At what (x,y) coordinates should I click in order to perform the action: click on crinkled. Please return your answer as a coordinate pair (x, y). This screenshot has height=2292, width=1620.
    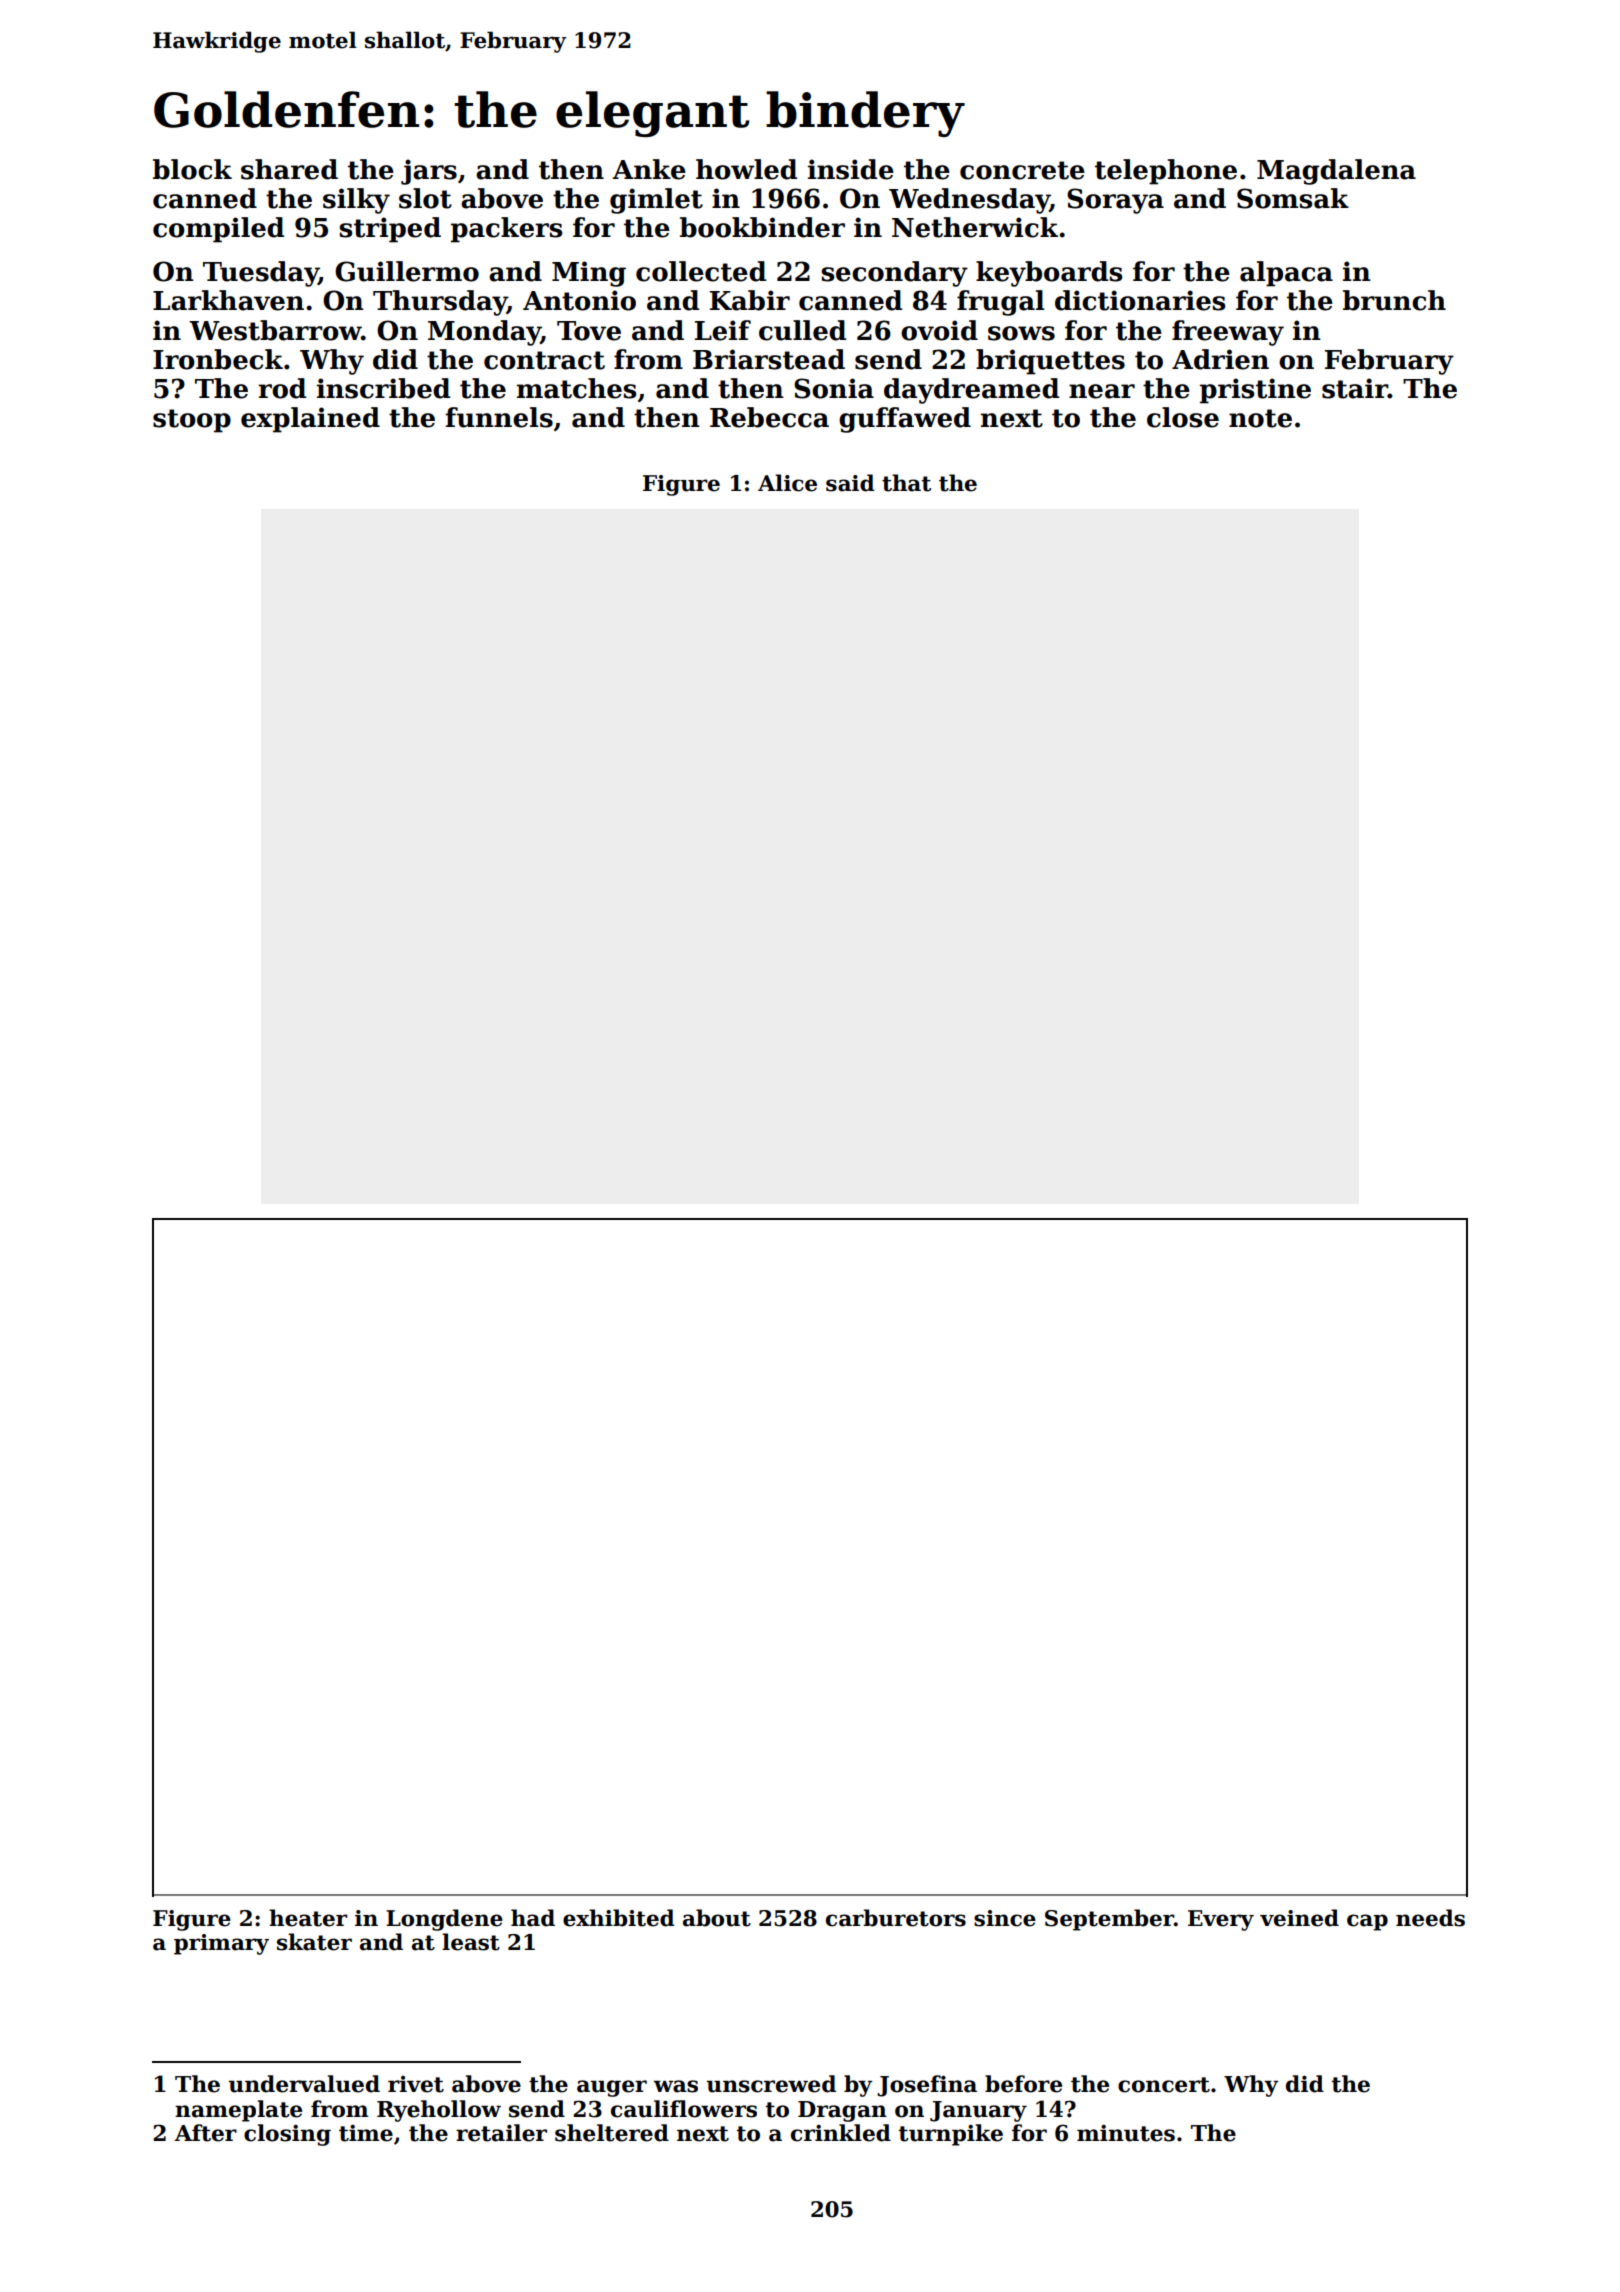
    Looking at the image, I should click on (841, 2133).
